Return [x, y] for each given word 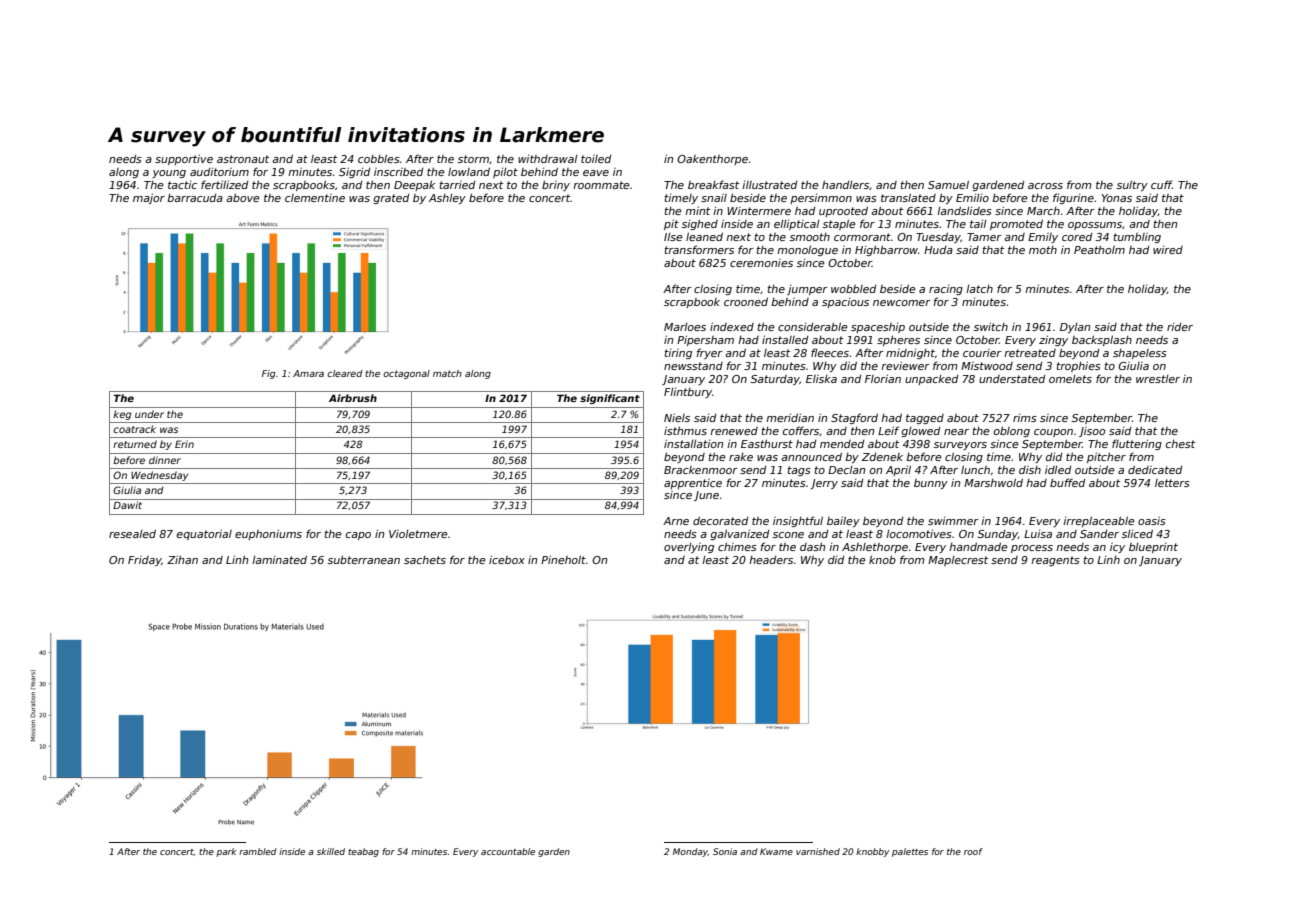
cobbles [379, 158]
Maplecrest [958, 561]
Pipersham [705, 340]
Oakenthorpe [712, 160]
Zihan [182, 559]
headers [771, 560]
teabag [363, 852]
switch [991, 326]
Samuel [948, 184]
